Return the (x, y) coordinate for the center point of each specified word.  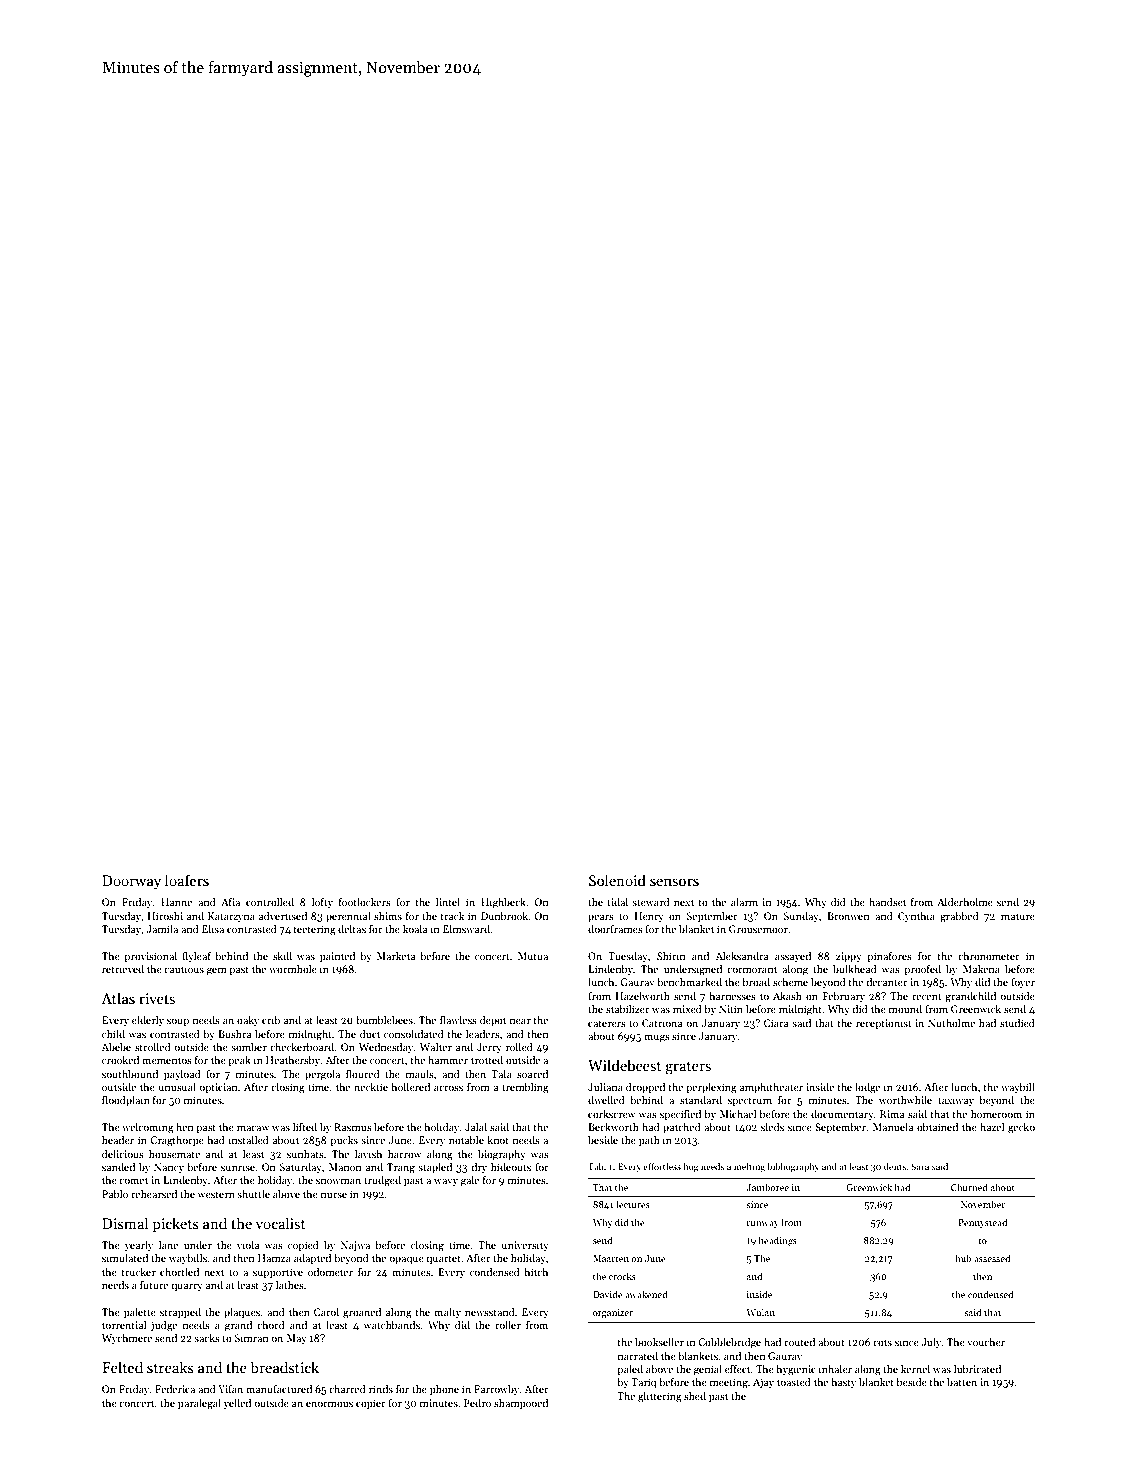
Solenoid (617, 880)
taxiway (956, 1101)
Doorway (131, 882)
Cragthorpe (177, 1141)
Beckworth (613, 1127)
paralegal (199, 1404)
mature (1018, 916)
